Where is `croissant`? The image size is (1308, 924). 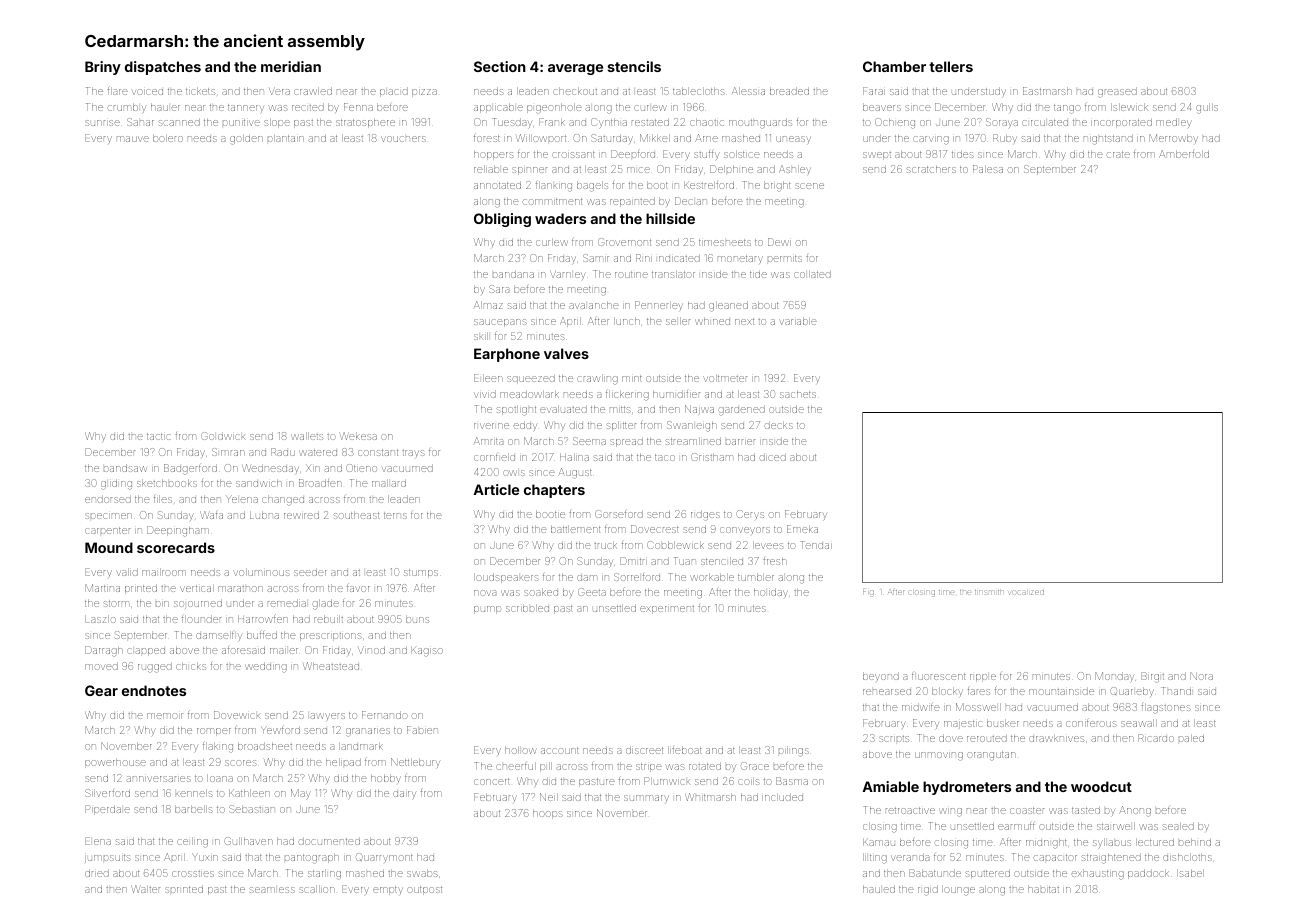
croissant is located at coordinates (573, 154).
